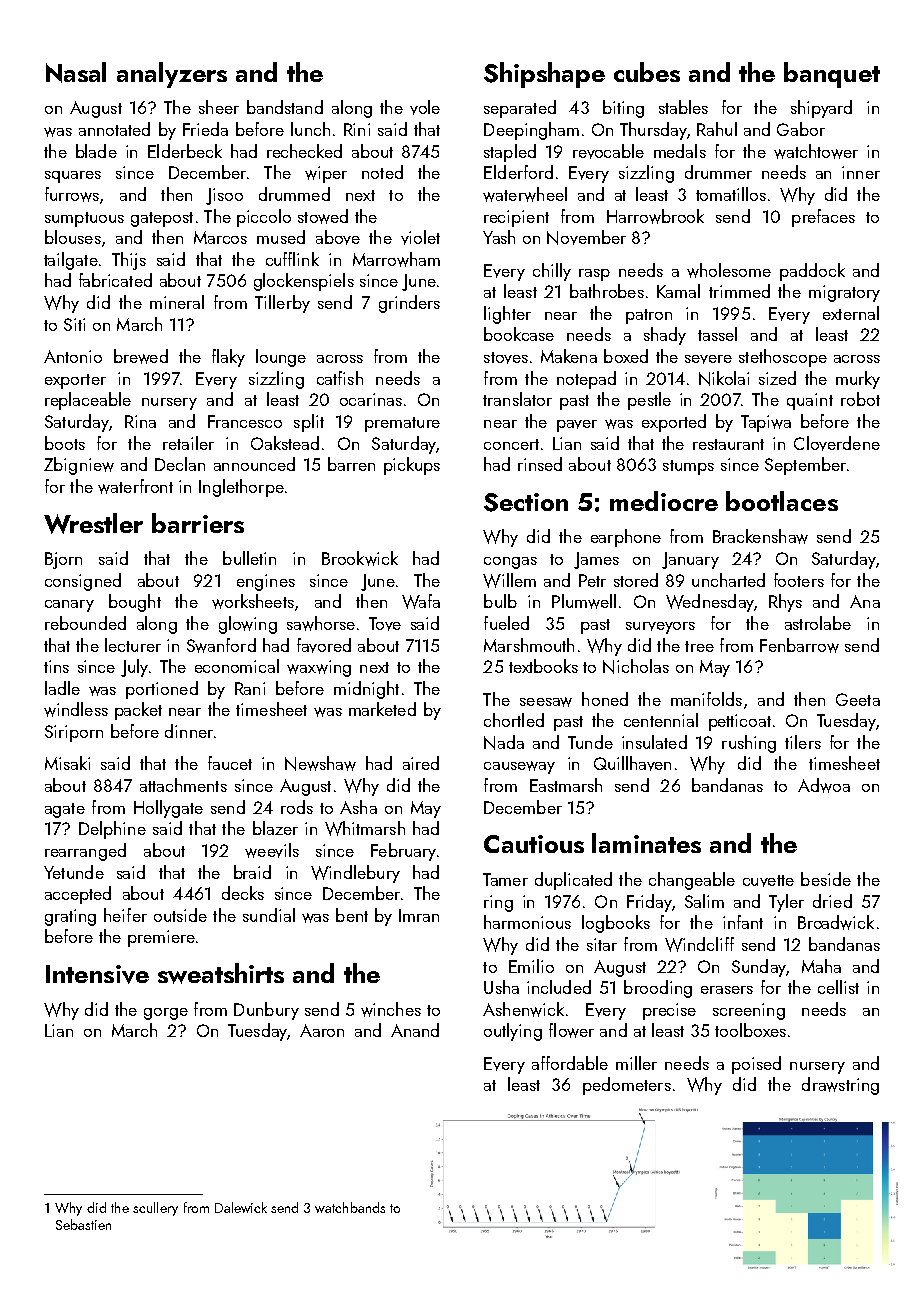 This document has height=1308, width=924. I want to click on Asha, so click(358, 807).
